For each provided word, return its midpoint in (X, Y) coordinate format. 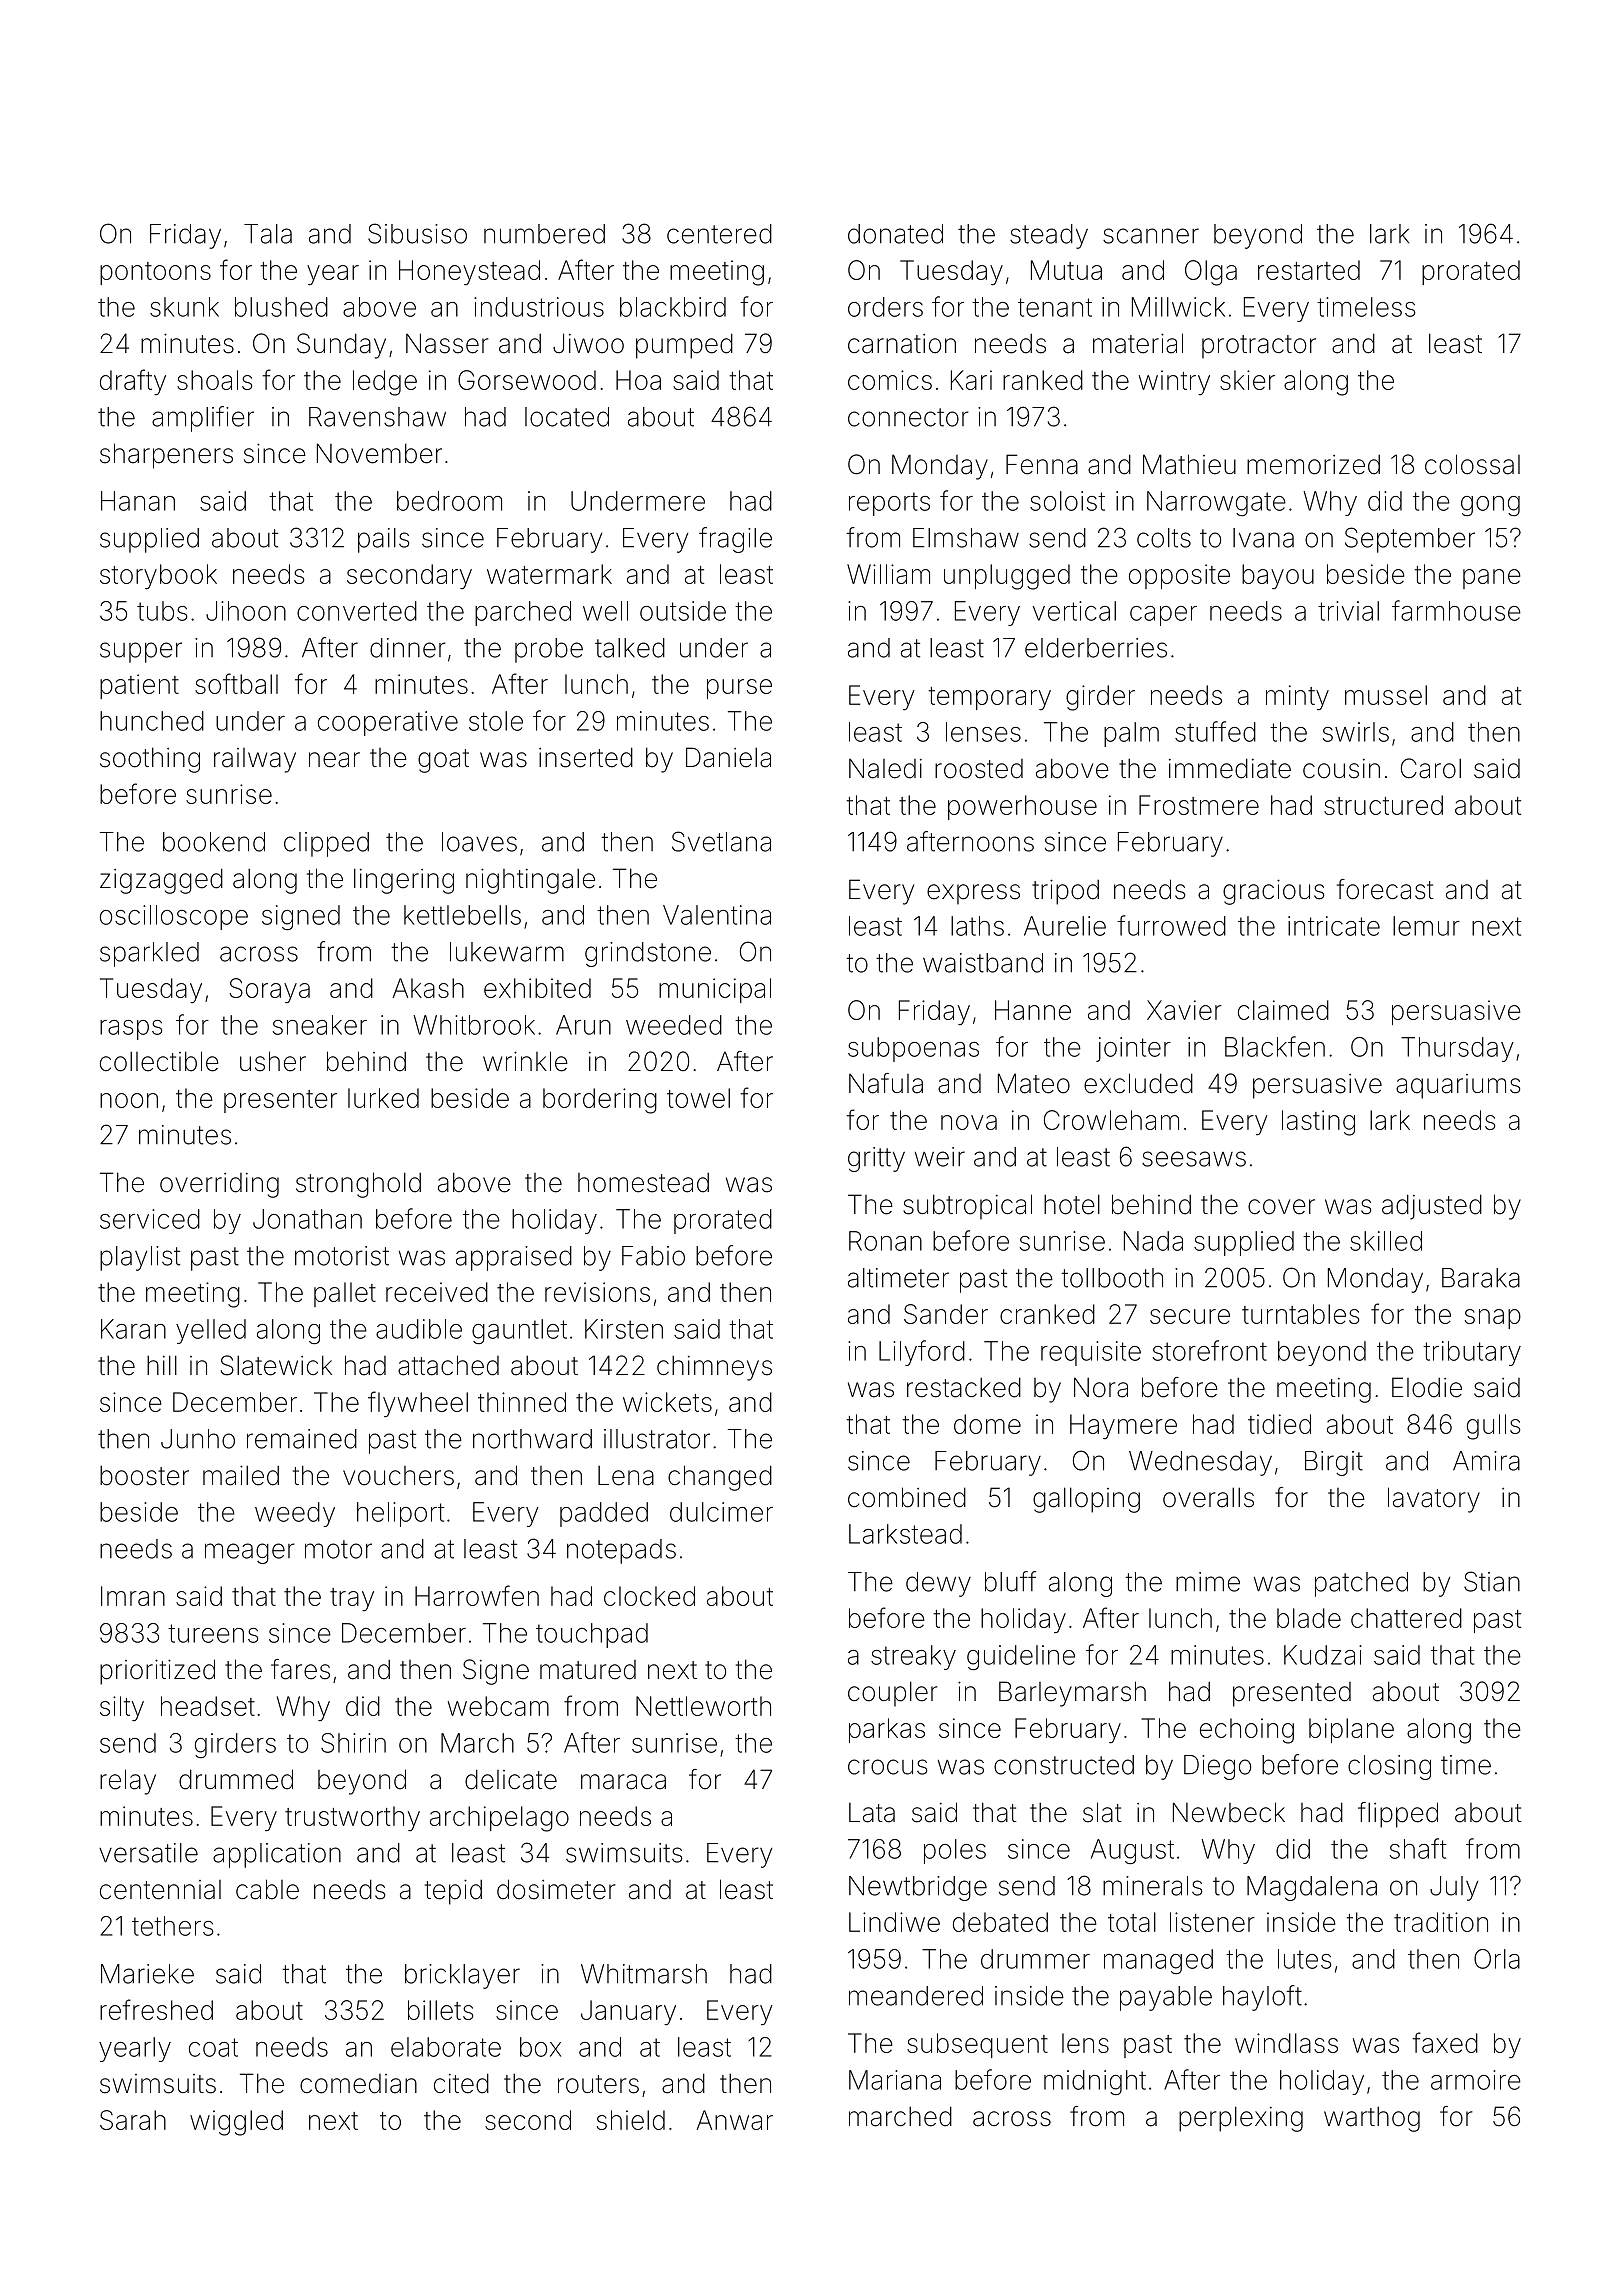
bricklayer (462, 1976)
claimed (1283, 1010)
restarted (1309, 270)
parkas (887, 1730)
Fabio (653, 1256)
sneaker (320, 1025)
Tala (268, 234)
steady (1049, 236)
